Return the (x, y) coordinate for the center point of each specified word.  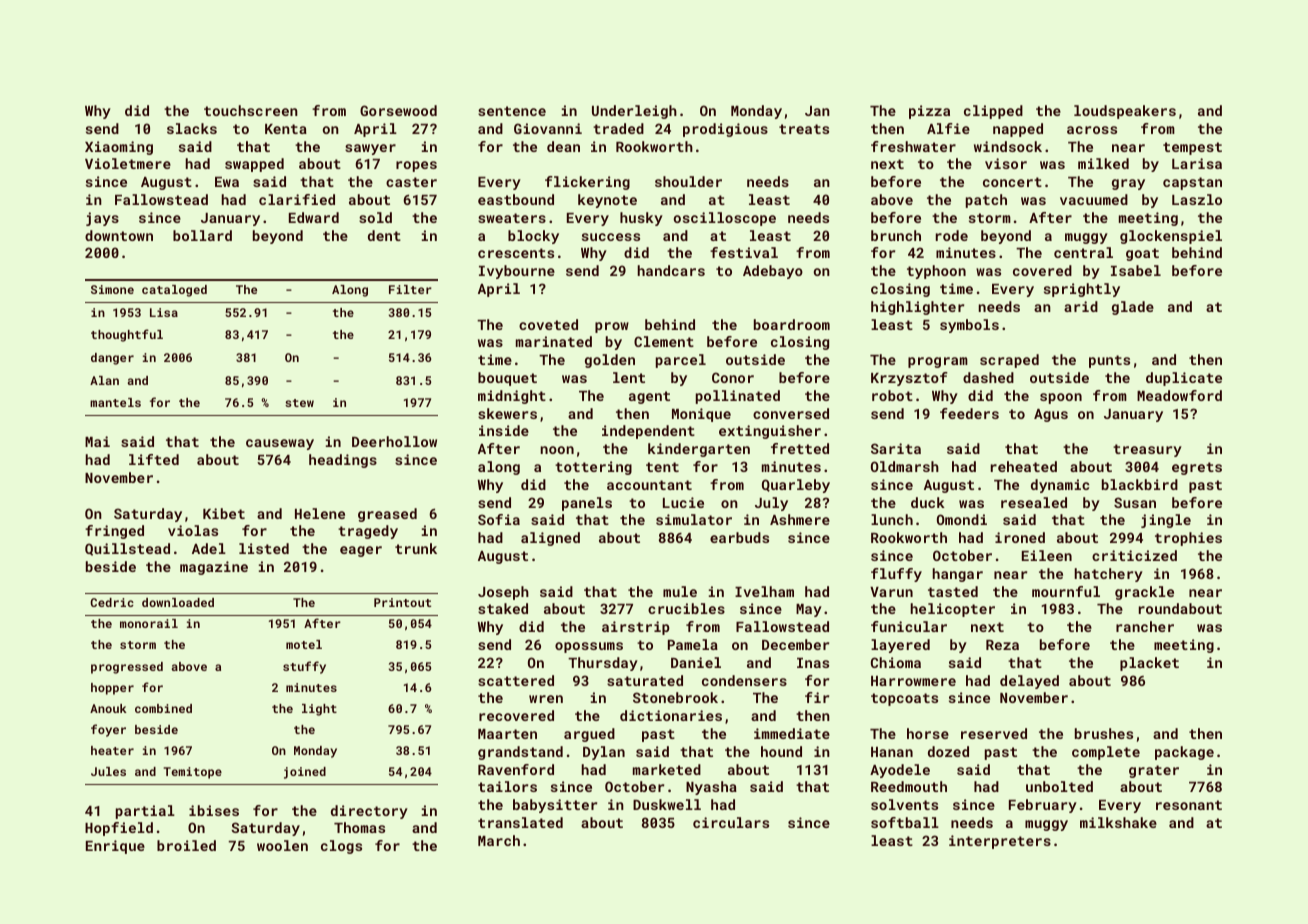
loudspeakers (1125, 112)
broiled (186, 845)
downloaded (178, 602)
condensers (744, 680)
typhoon (936, 272)
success (611, 237)
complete (1106, 753)
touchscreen (251, 110)
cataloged (174, 291)
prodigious (725, 130)
